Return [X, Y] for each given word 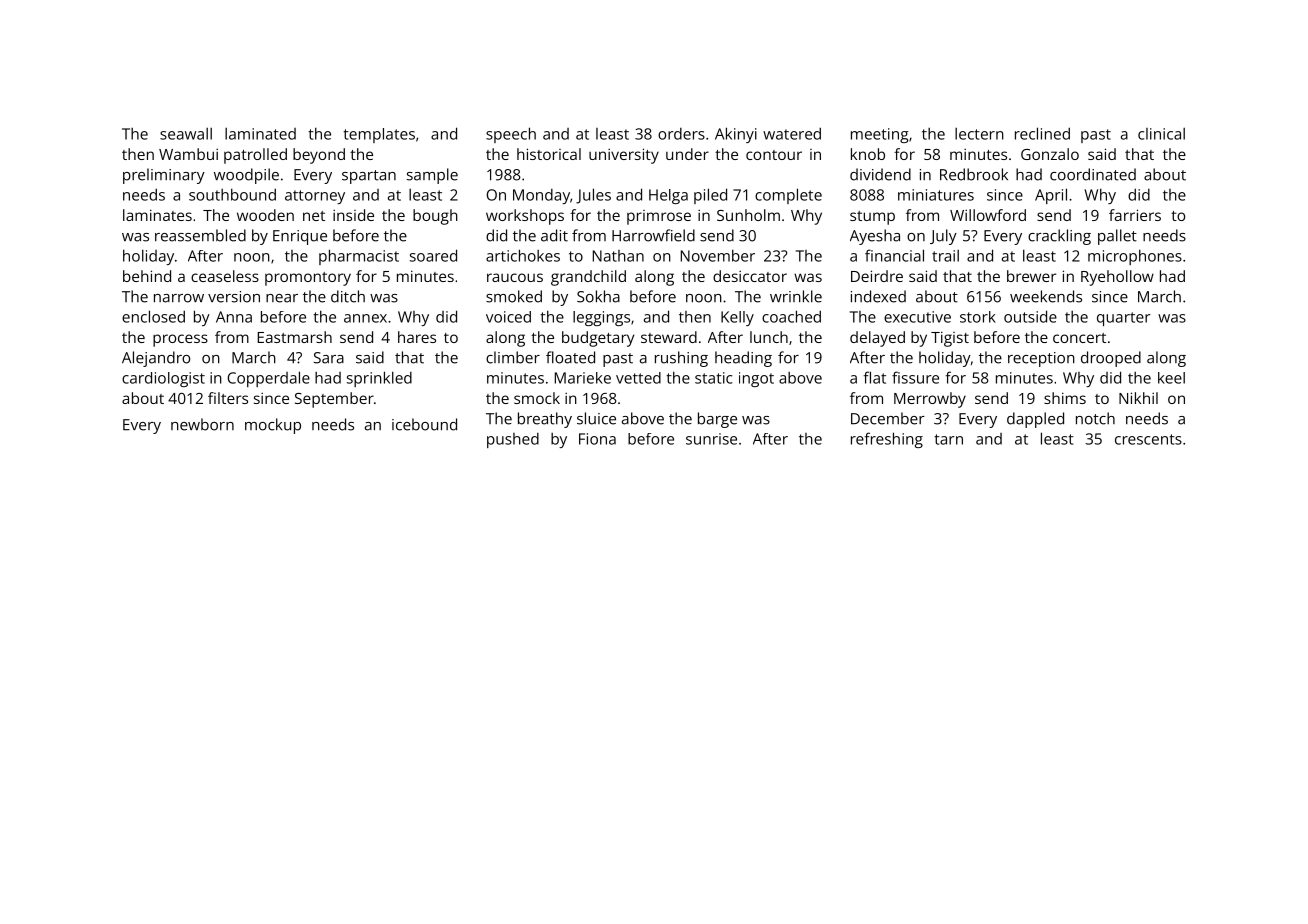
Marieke [583, 378]
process [180, 340]
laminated [260, 134]
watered [792, 133]
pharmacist [359, 257]
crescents [1148, 439]
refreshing [887, 440]
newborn [202, 424]
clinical [1161, 134]
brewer [1031, 276]
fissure [915, 377]
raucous [515, 277]
